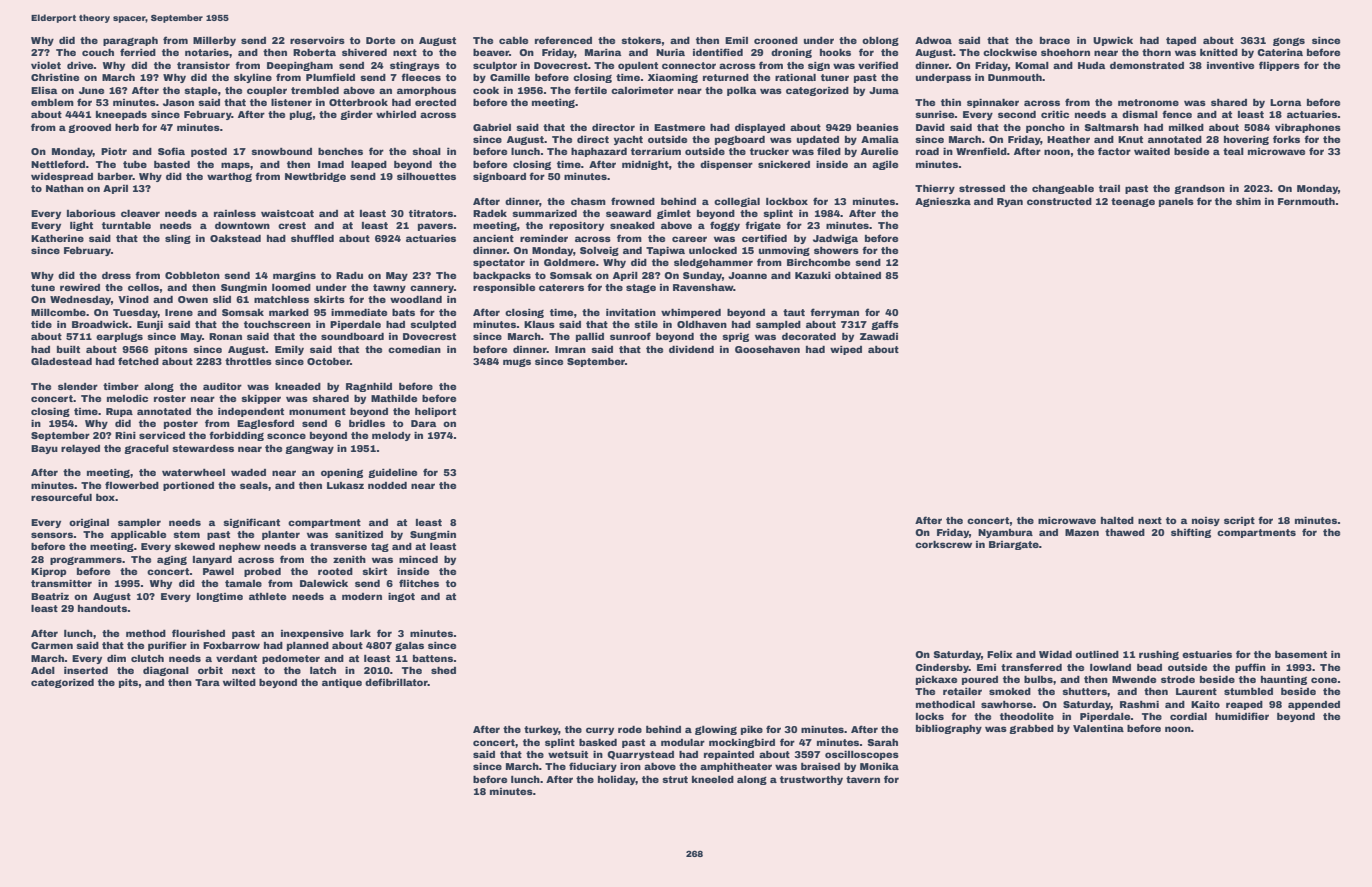  What do you see at coordinates (1055, 40) in the screenshot?
I see `brace` at bounding box center [1055, 40].
